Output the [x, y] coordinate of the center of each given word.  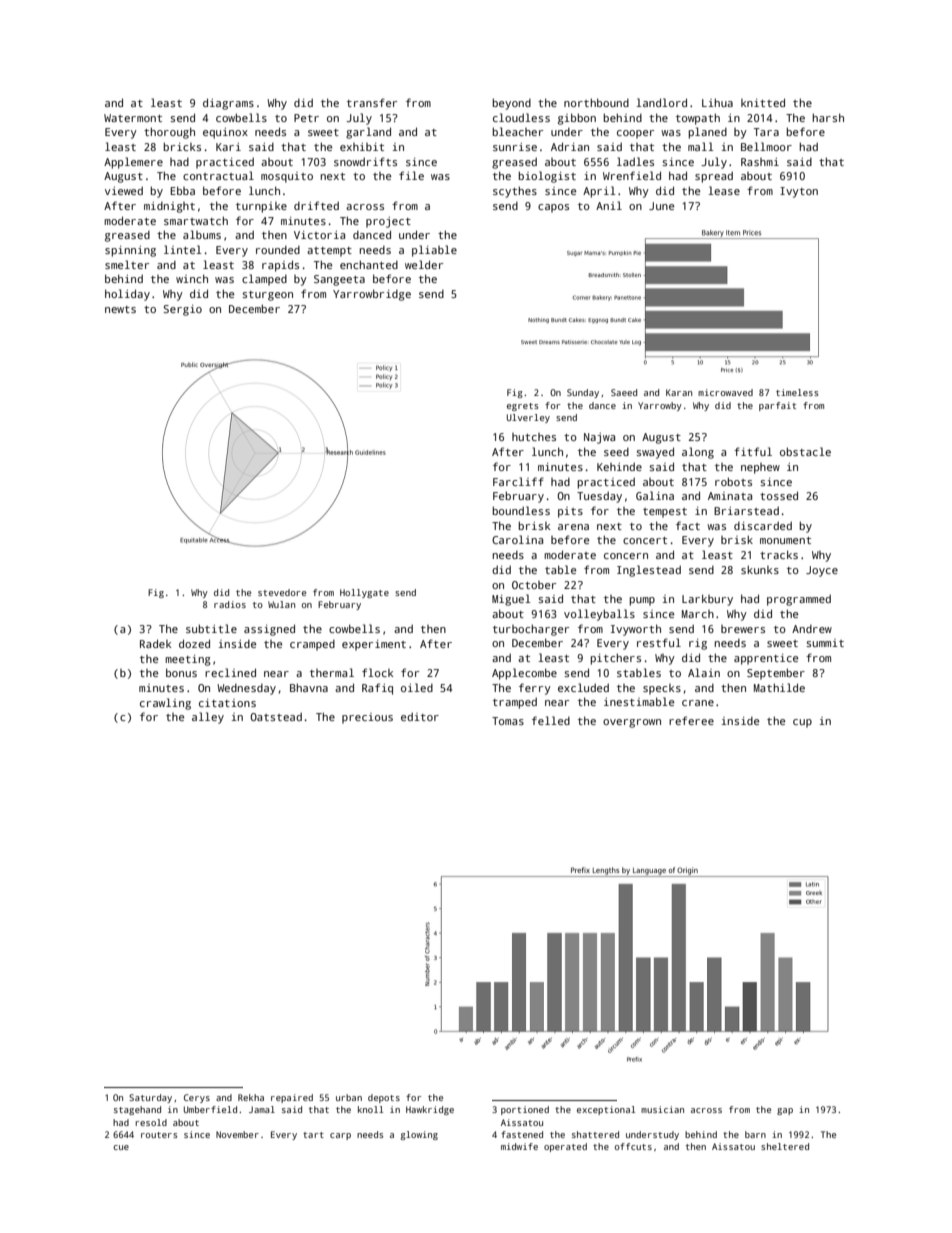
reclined [230, 672]
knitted [763, 102]
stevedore [282, 592]
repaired [292, 1098]
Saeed [624, 392]
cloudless [521, 117]
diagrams [228, 104]
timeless [797, 392]
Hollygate [364, 593]
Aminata [730, 496]
